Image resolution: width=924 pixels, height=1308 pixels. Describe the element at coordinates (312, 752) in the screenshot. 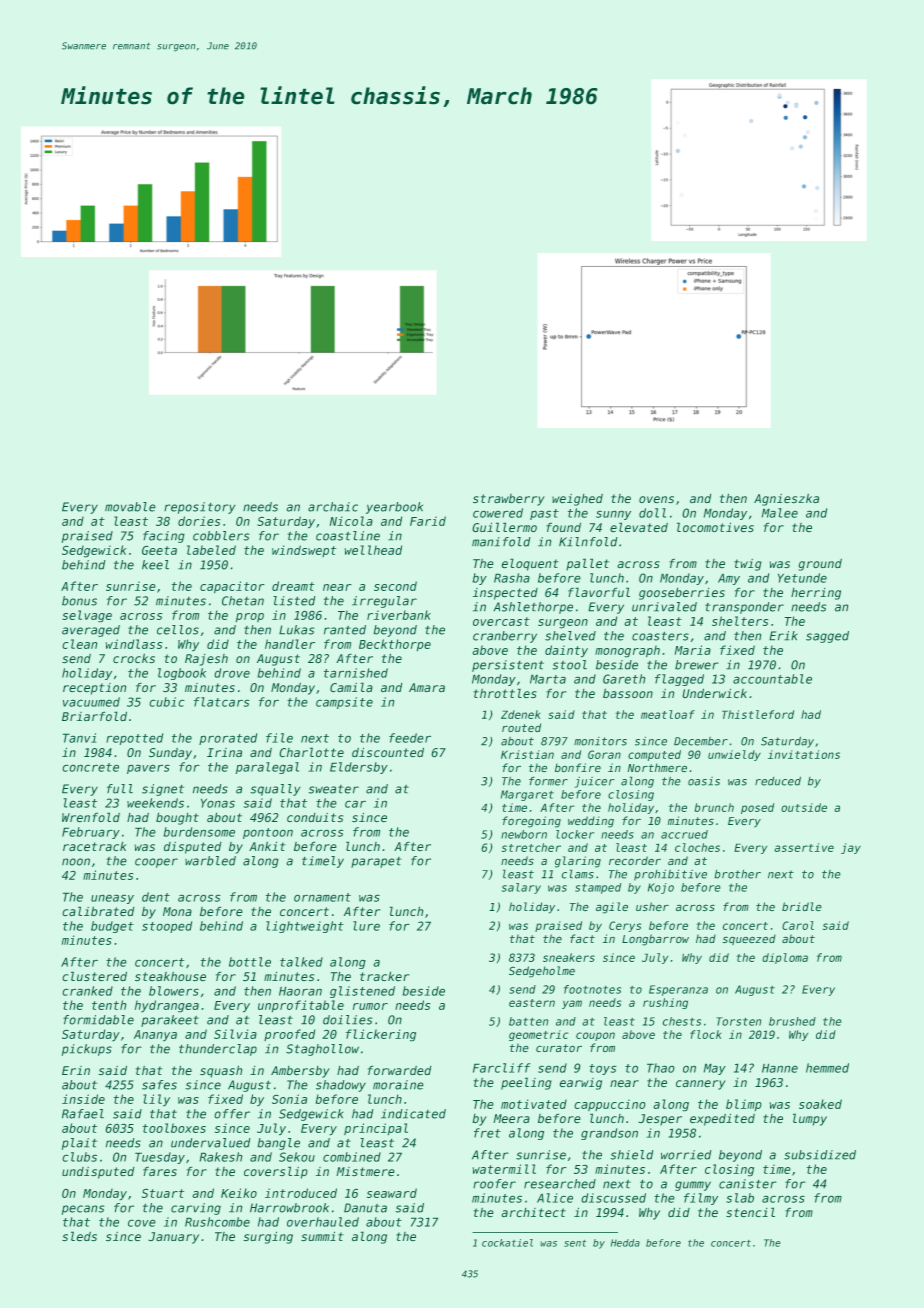

I see `Charlotte` at that location.
